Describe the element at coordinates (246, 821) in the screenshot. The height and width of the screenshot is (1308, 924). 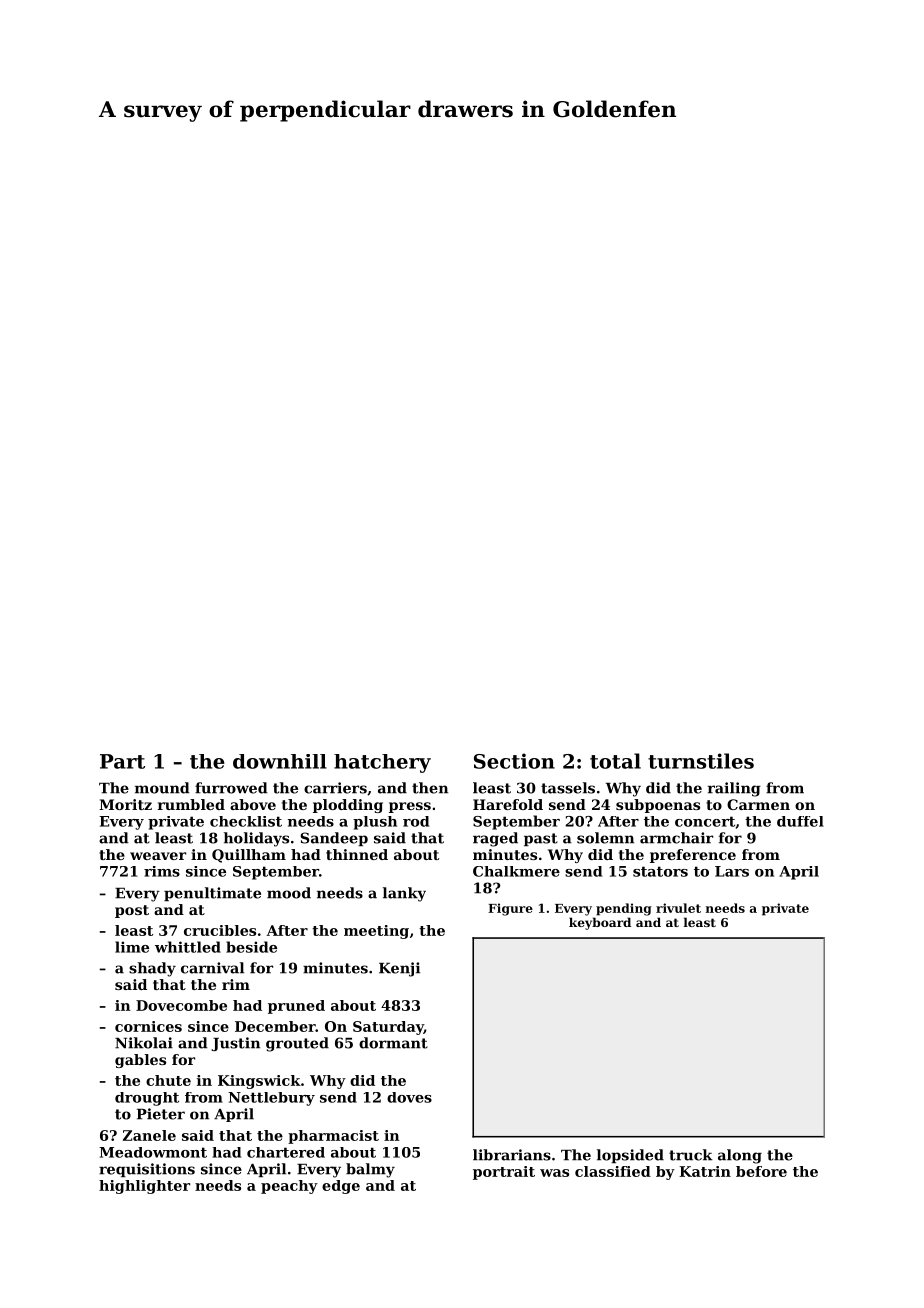
I see `checklist` at that location.
